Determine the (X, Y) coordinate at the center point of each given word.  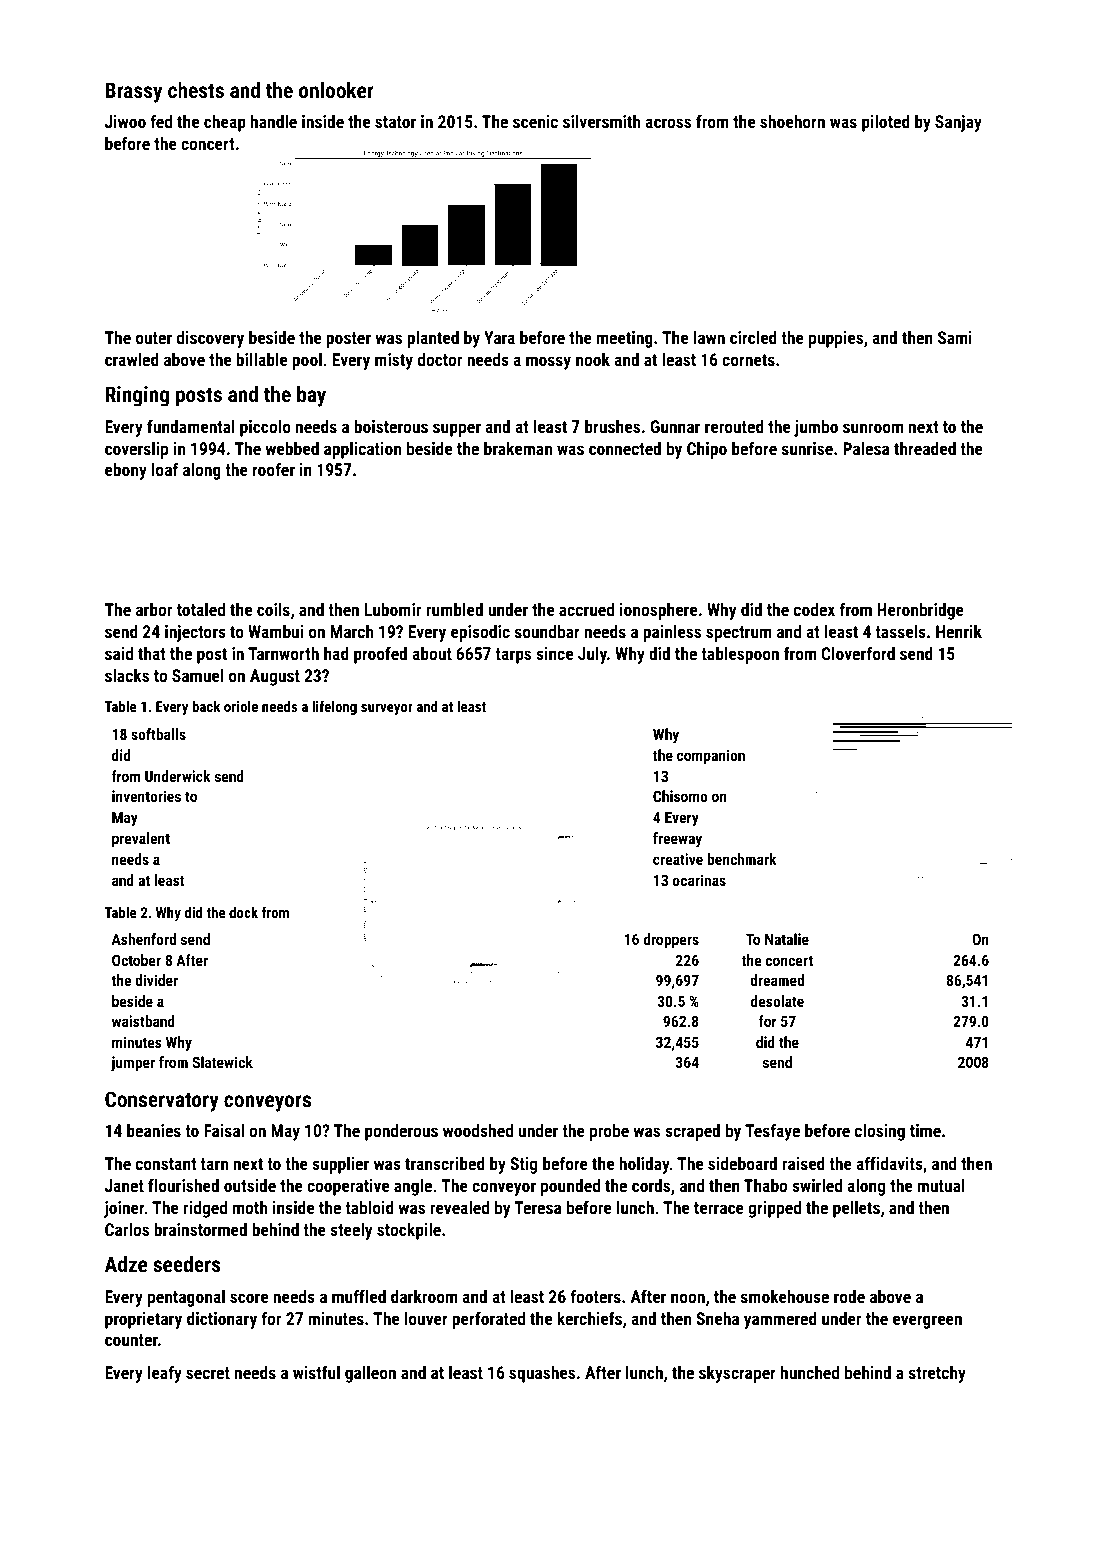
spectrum (738, 634)
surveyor (387, 709)
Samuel (197, 675)
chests (196, 90)
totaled (201, 609)
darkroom (424, 1296)
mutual (941, 1185)
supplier (340, 1165)
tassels (900, 631)
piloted (886, 123)
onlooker (336, 90)
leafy (165, 1374)
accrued (586, 609)
